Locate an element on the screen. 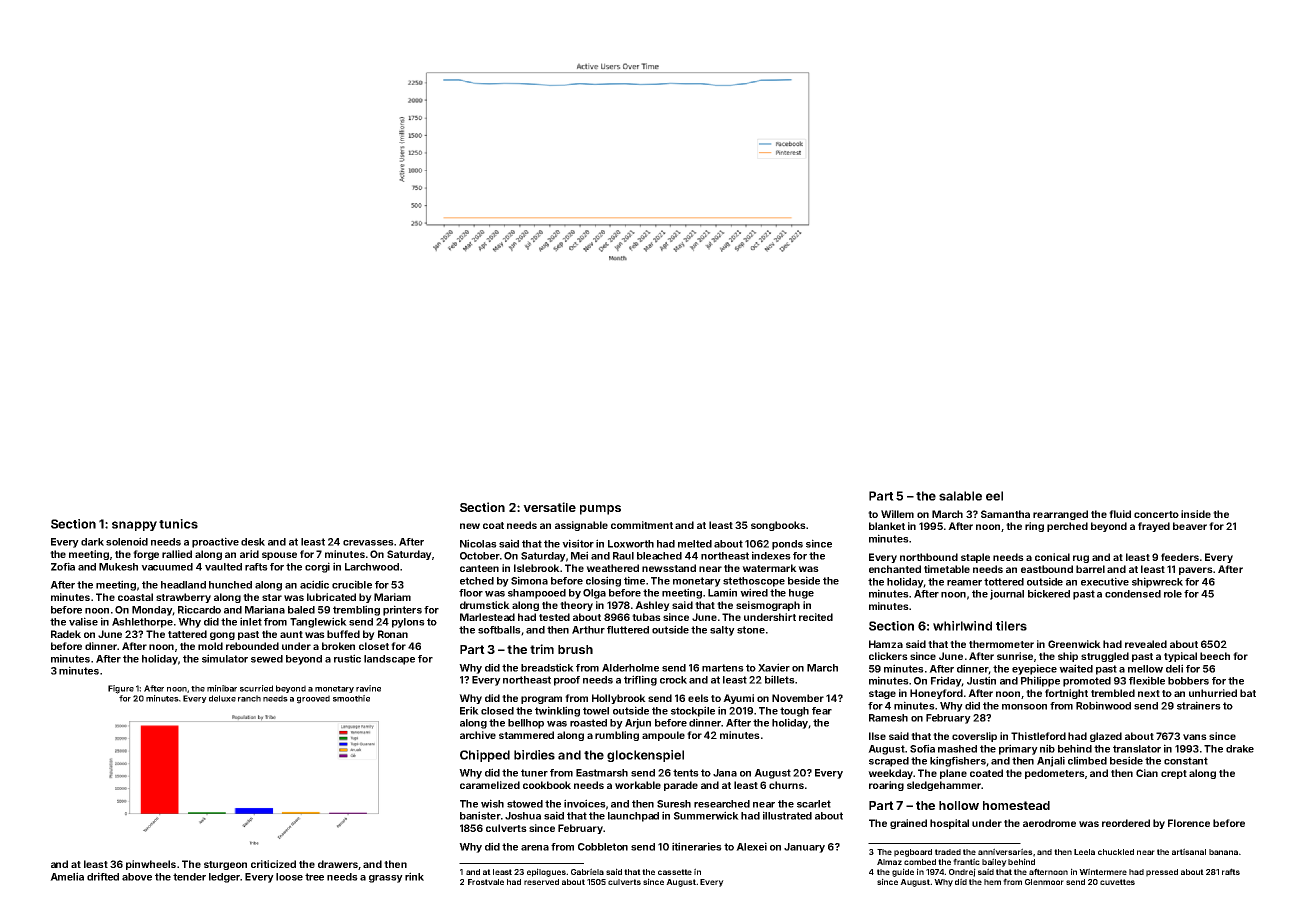 Image resolution: width=1308 pixels, height=924 pixels. tilers is located at coordinates (1011, 626).
